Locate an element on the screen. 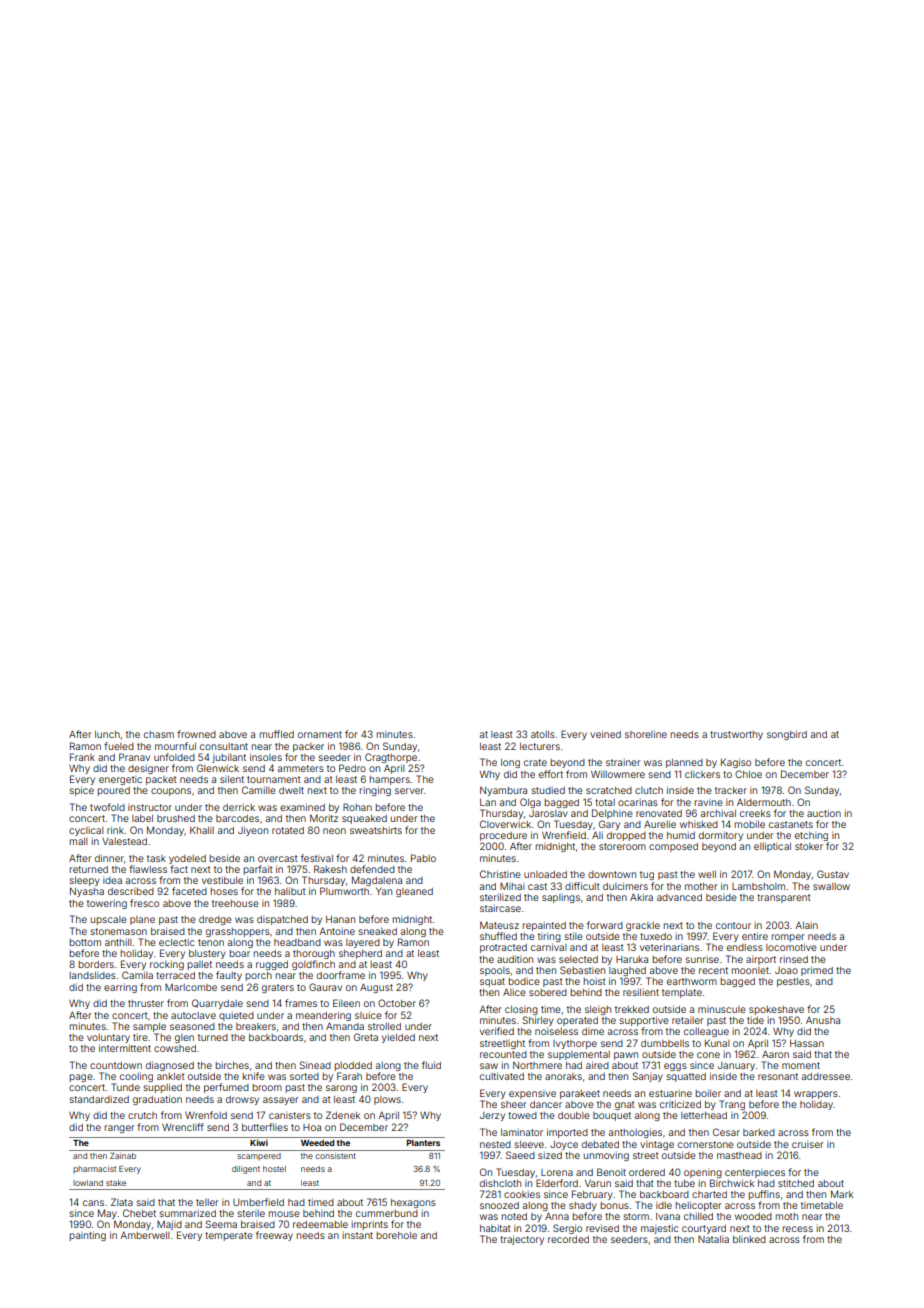 This screenshot has height=1308, width=924. Nyasha is located at coordinates (87, 892).
